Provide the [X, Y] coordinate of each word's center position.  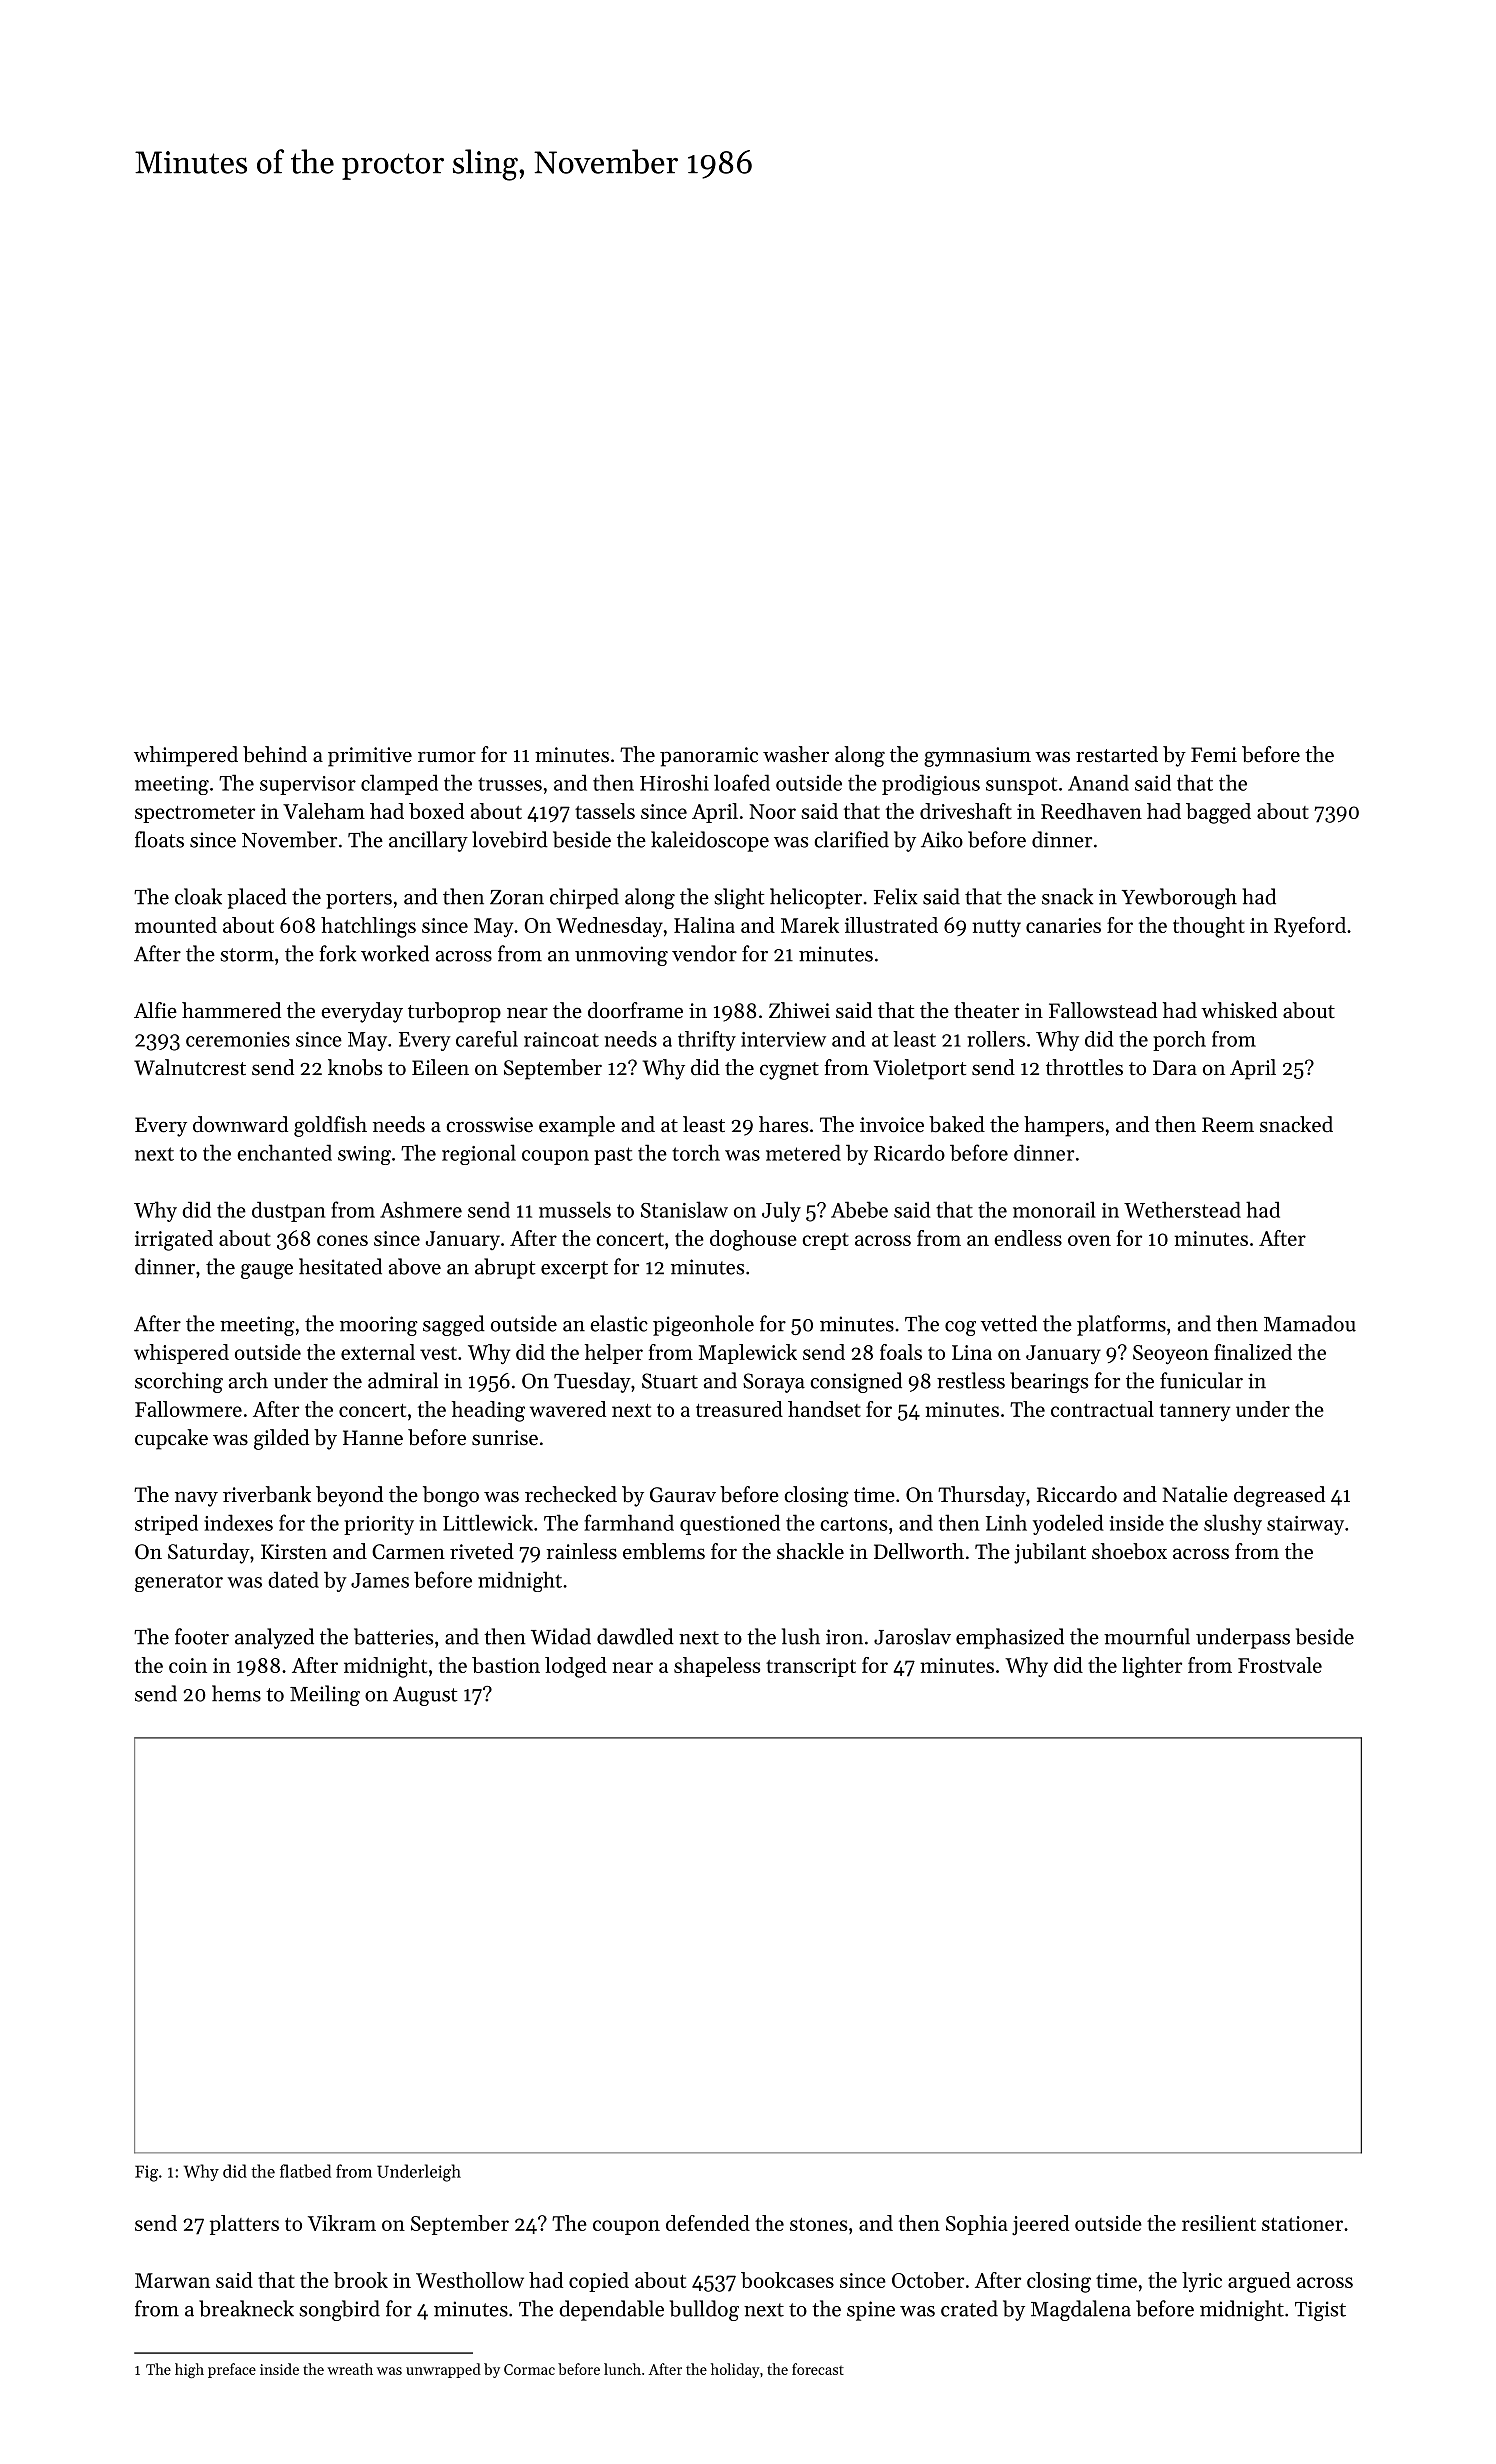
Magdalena [1081, 2310]
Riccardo [1077, 1494]
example [577, 1126]
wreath [350, 2369]
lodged [576, 1667]
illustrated [891, 925]
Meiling [325, 1695]
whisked [1239, 1010]
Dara [1175, 1067]
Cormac [529, 2369]
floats [159, 839]
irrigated [174, 1240]
